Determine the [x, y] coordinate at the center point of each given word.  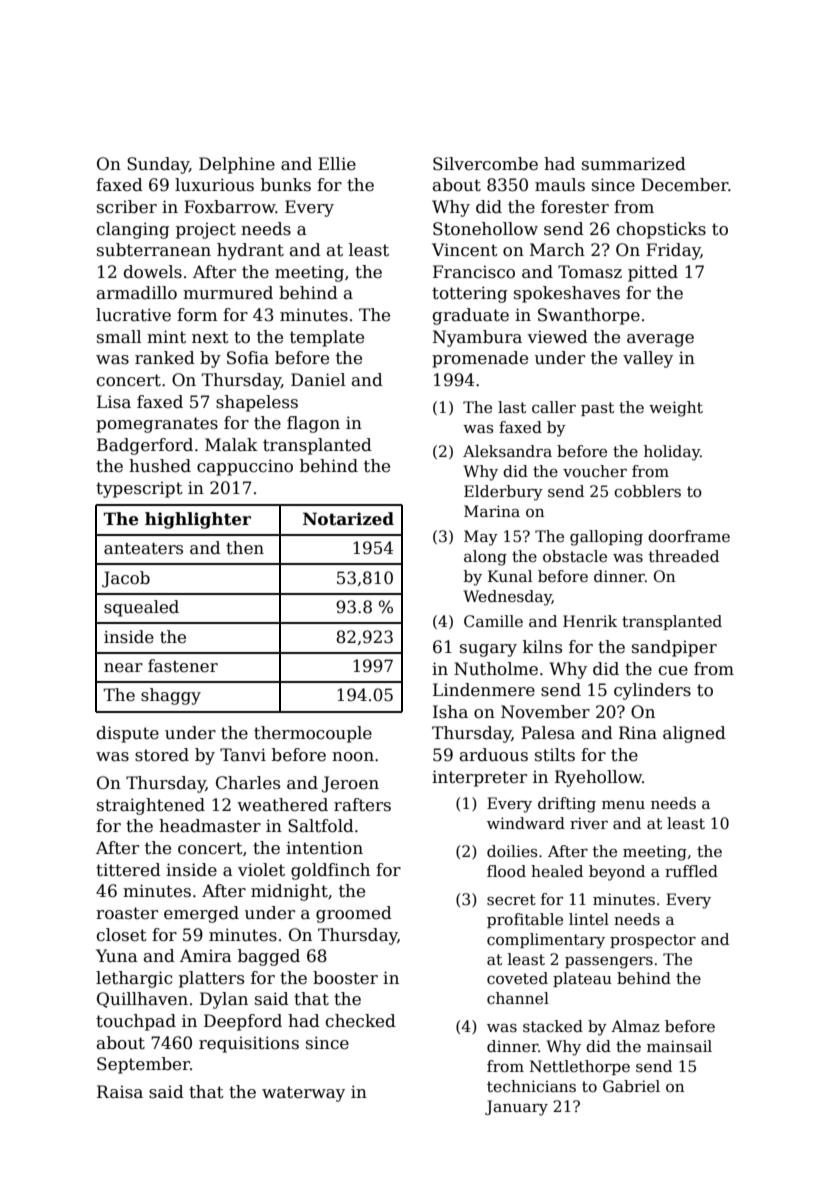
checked [361, 1021]
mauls [560, 185]
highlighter [198, 520]
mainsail [679, 1046]
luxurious [214, 185]
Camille [493, 621]
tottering [470, 294]
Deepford [243, 1022]
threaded [684, 556]
